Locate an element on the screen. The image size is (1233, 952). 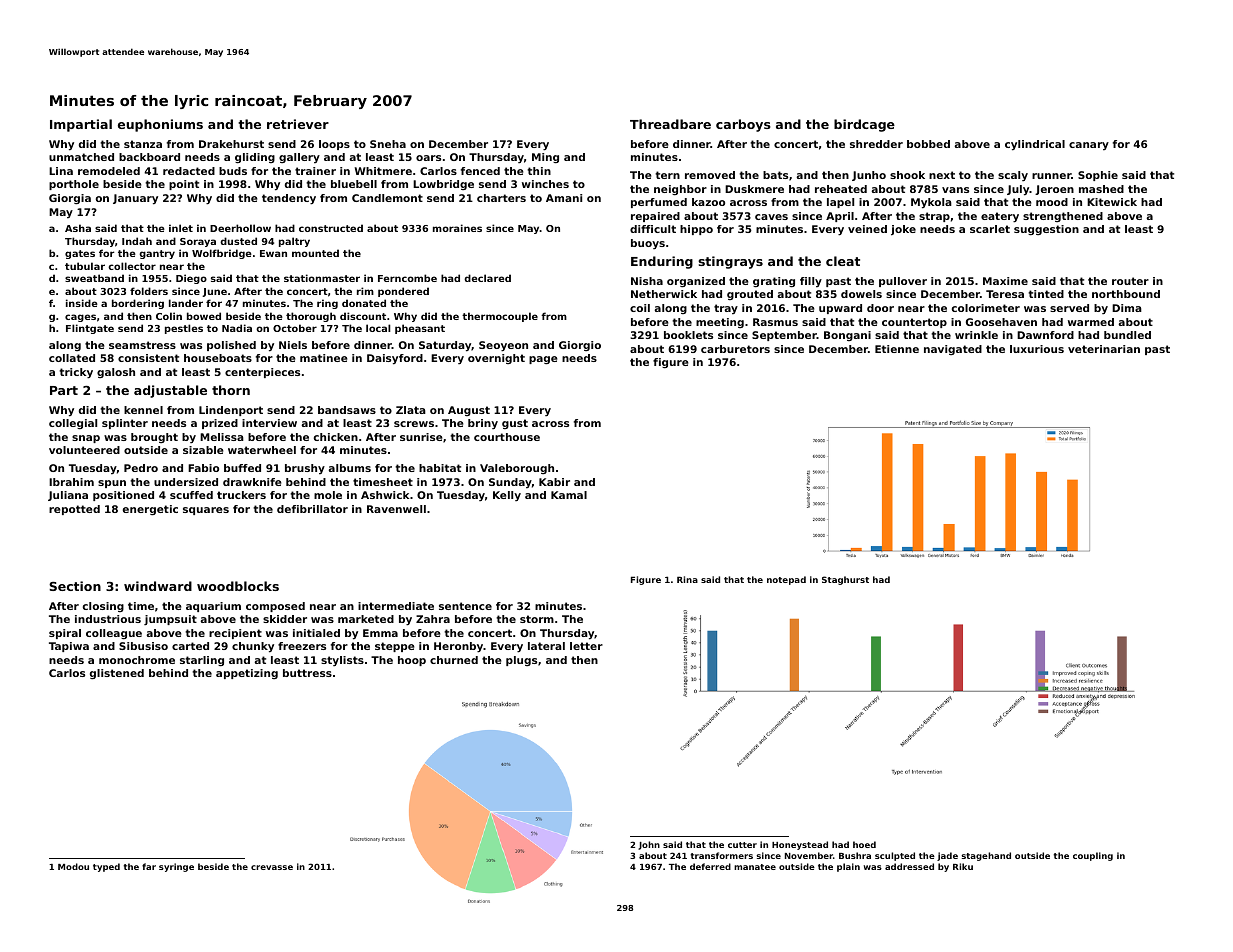
Ravenwell is located at coordinates (396, 509).
